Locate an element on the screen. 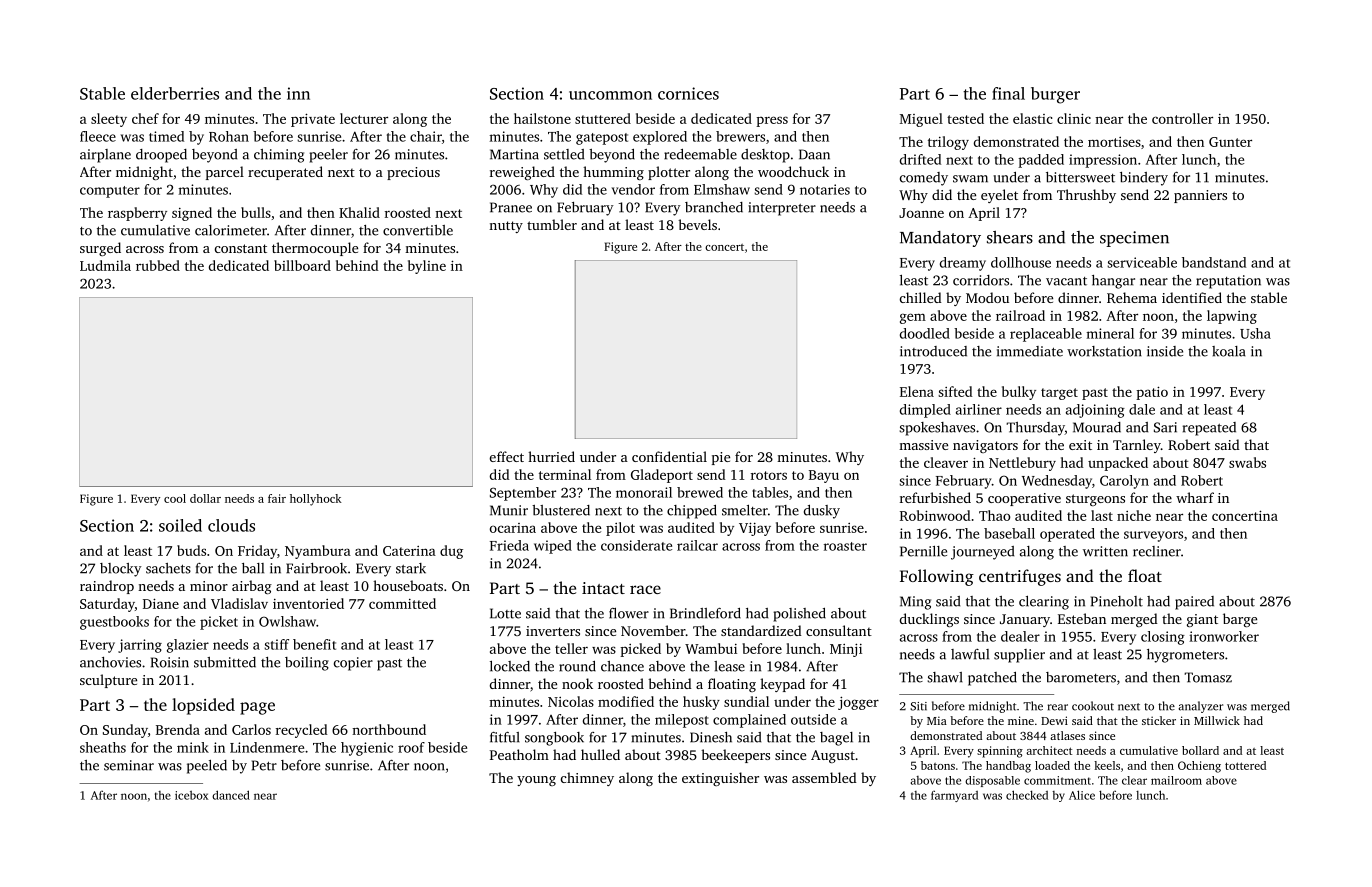 Image resolution: width=1372 pixels, height=887 pixels. extinguisher is located at coordinates (720, 779).
